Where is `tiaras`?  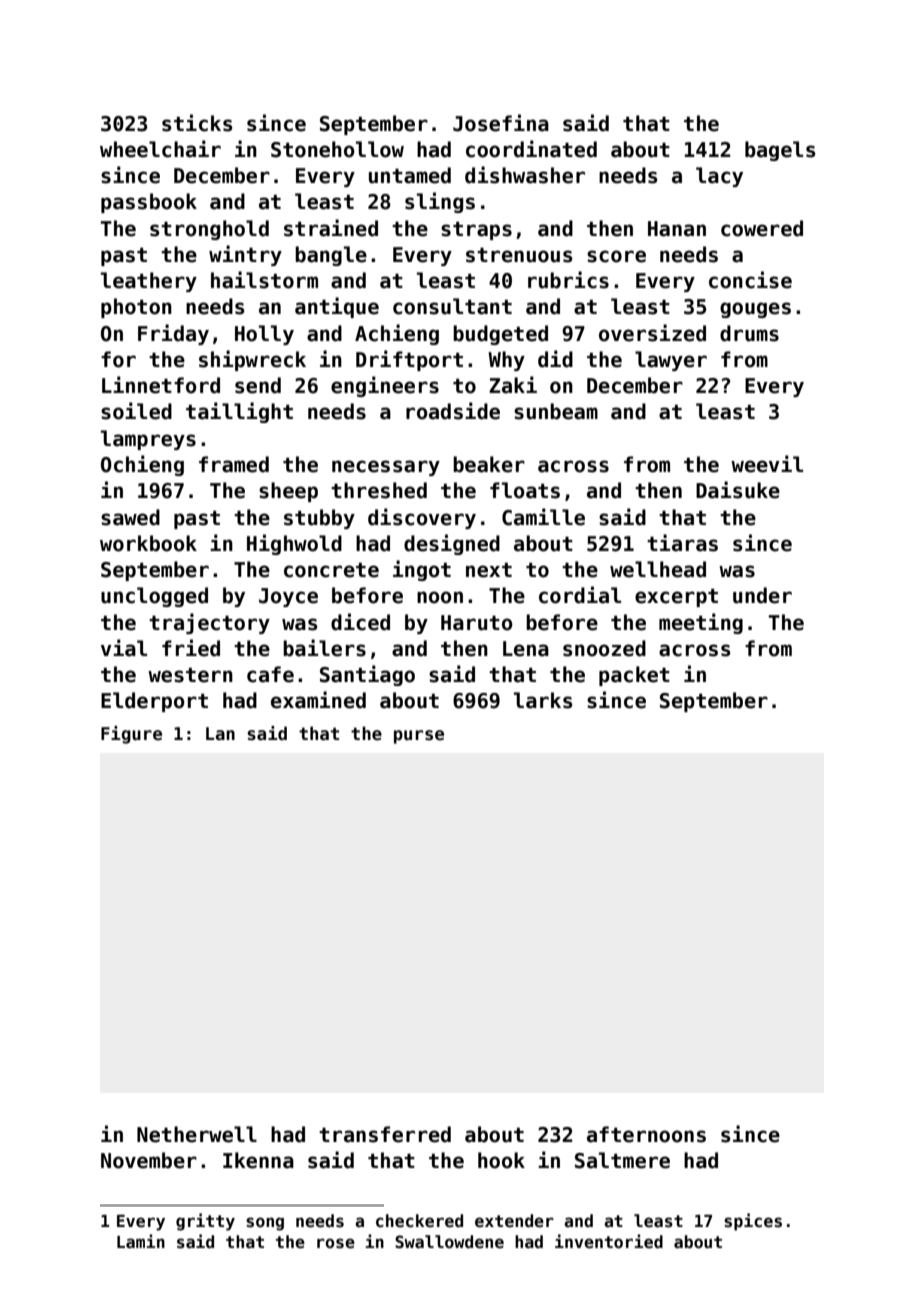 tiaras is located at coordinates (682, 543).
